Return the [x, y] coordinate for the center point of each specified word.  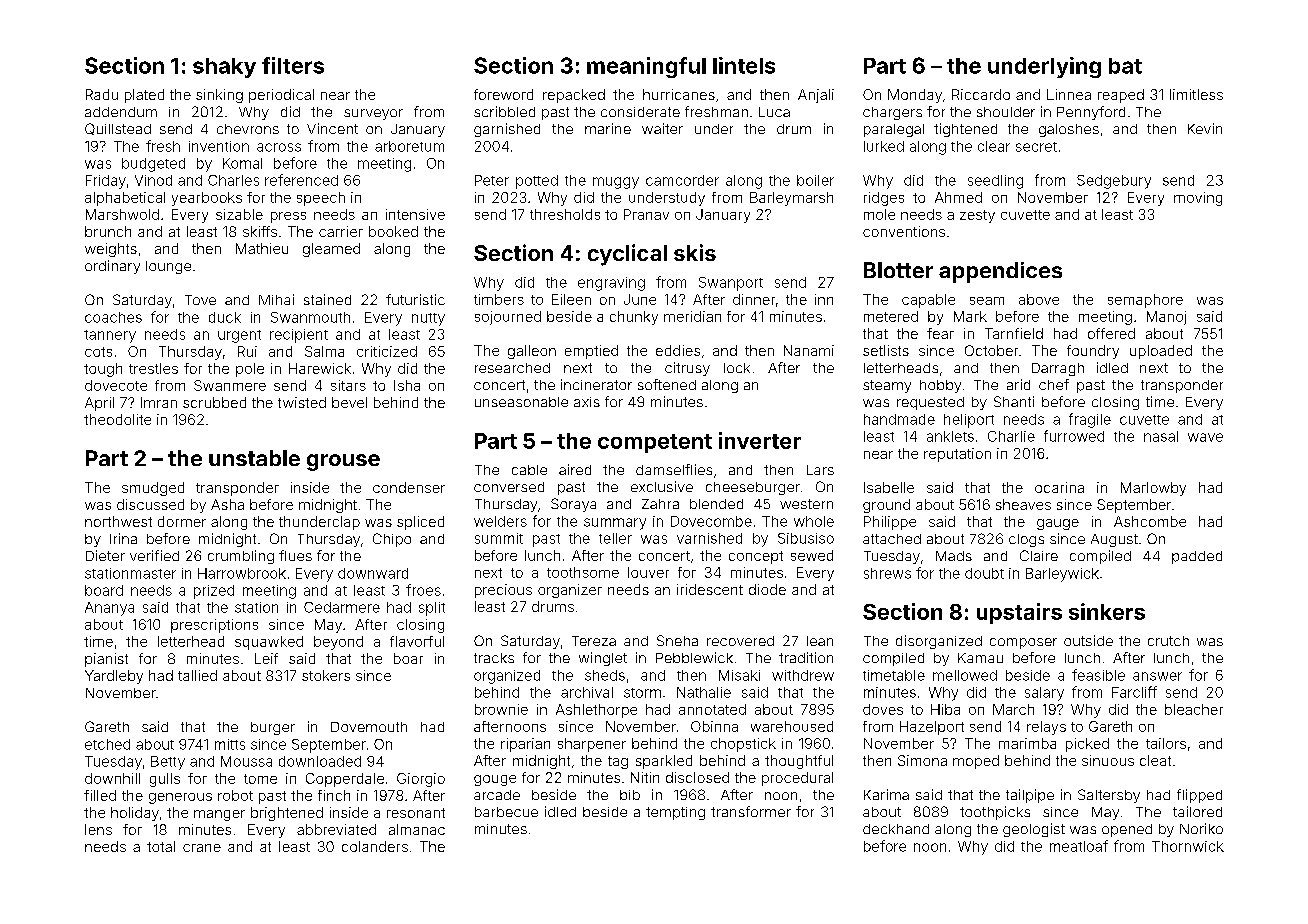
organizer [570, 591]
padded [1197, 557]
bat [1125, 66]
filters [293, 65]
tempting [675, 813]
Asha [227, 504]
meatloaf [1079, 846]
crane [202, 848]
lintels [744, 65]
